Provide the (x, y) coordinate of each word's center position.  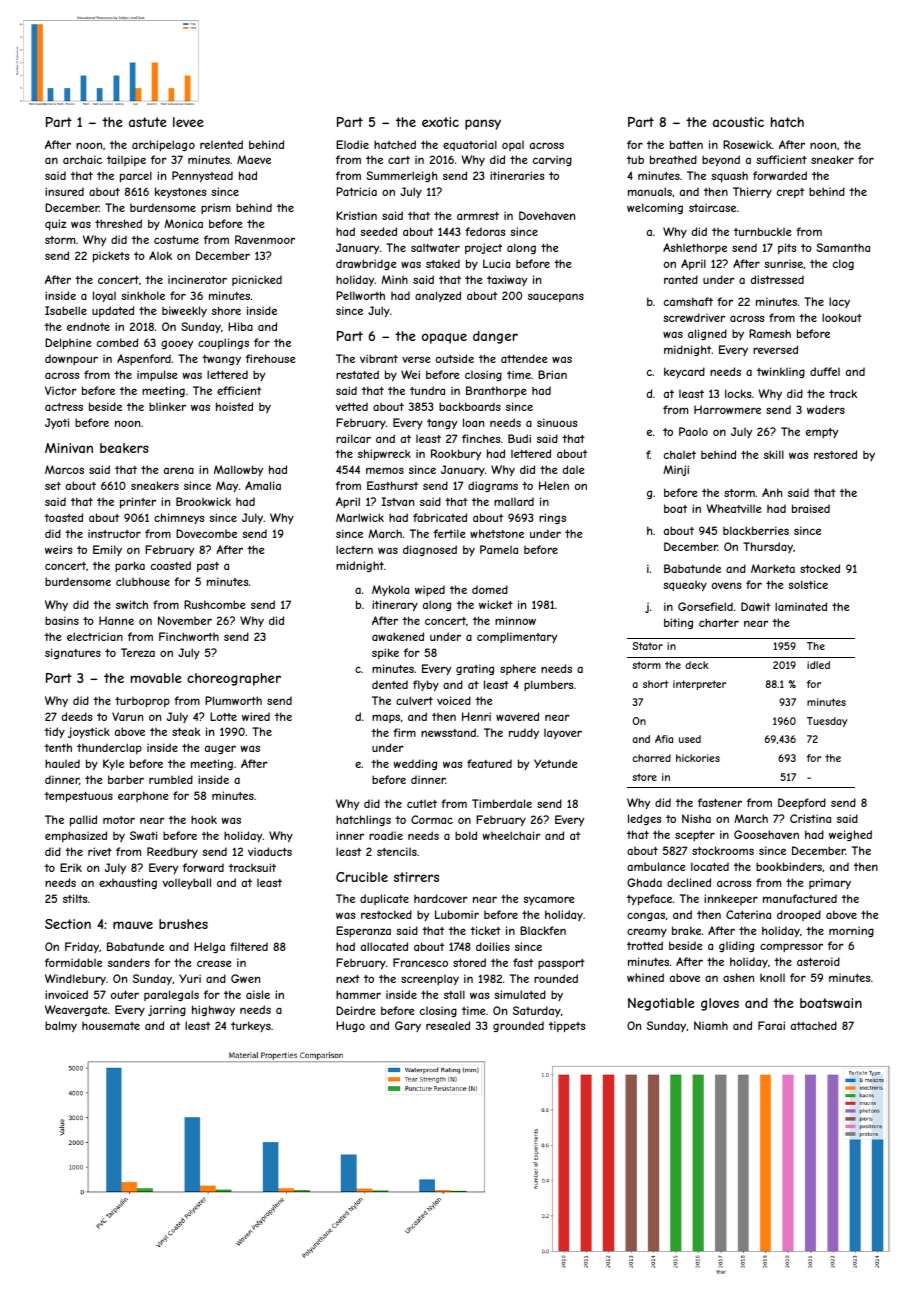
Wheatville (734, 508)
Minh (394, 279)
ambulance (656, 866)
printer (138, 502)
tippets (567, 1026)
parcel (136, 176)
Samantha (843, 247)
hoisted (234, 406)
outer (125, 995)
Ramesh (770, 333)
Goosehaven (766, 834)
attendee (524, 358)
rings (552, 518)
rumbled (171, 779)
